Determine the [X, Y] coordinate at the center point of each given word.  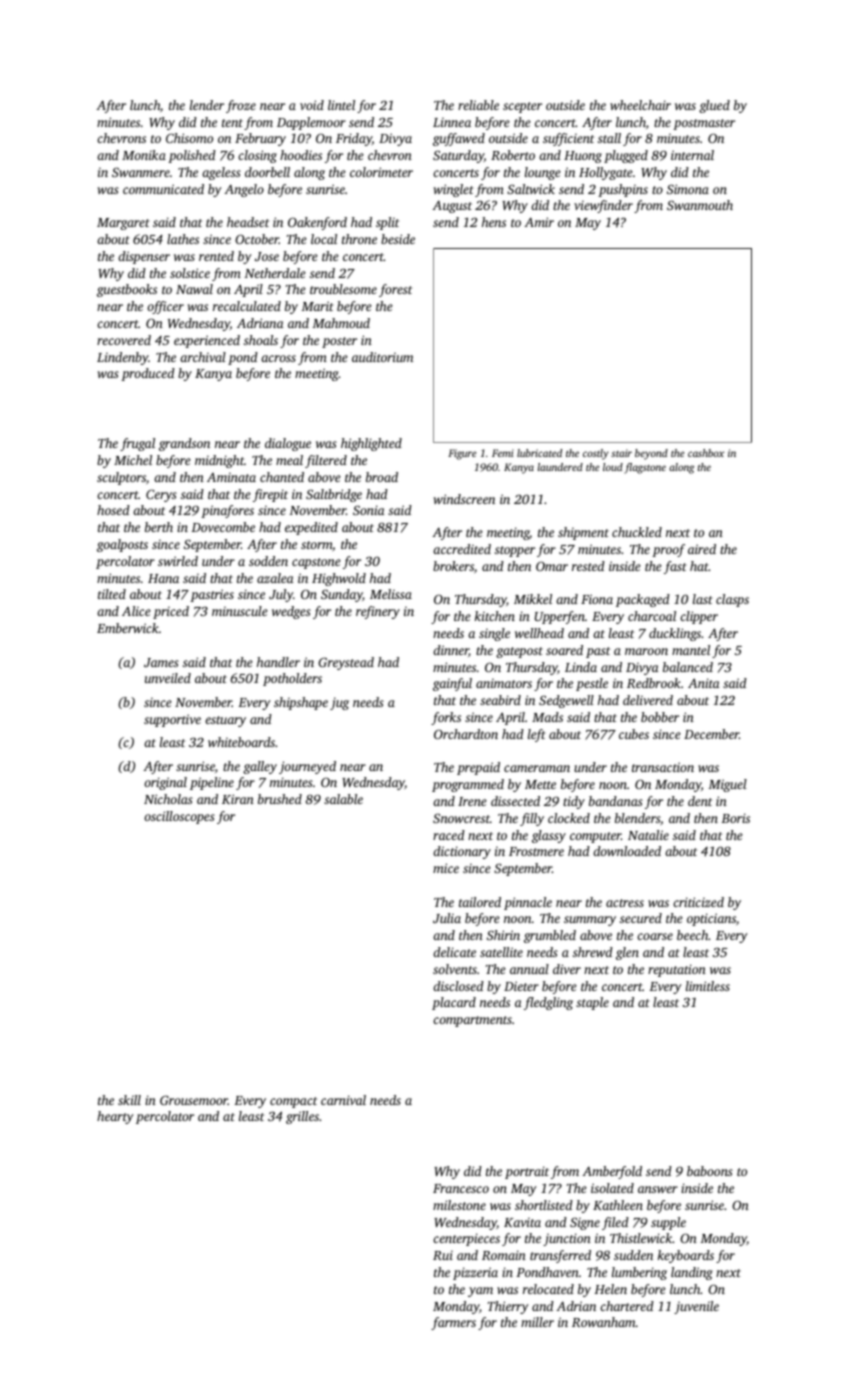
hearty [115, 1117]
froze [241, 106]
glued [714, 106]
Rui [443, 1255]
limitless [708, 986]
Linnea [452, 122]
